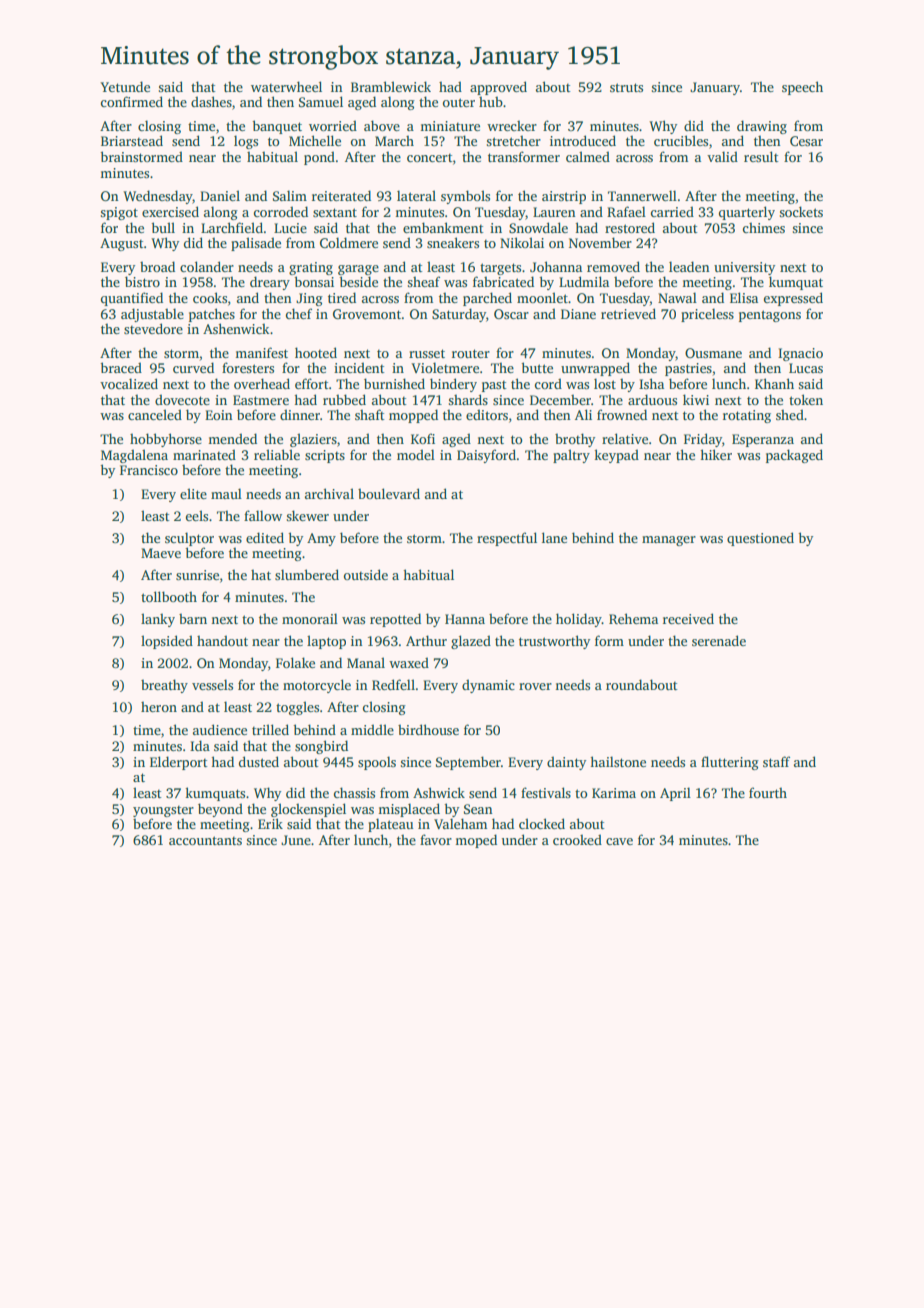  I want to click on drawing, so click(762, 127).
